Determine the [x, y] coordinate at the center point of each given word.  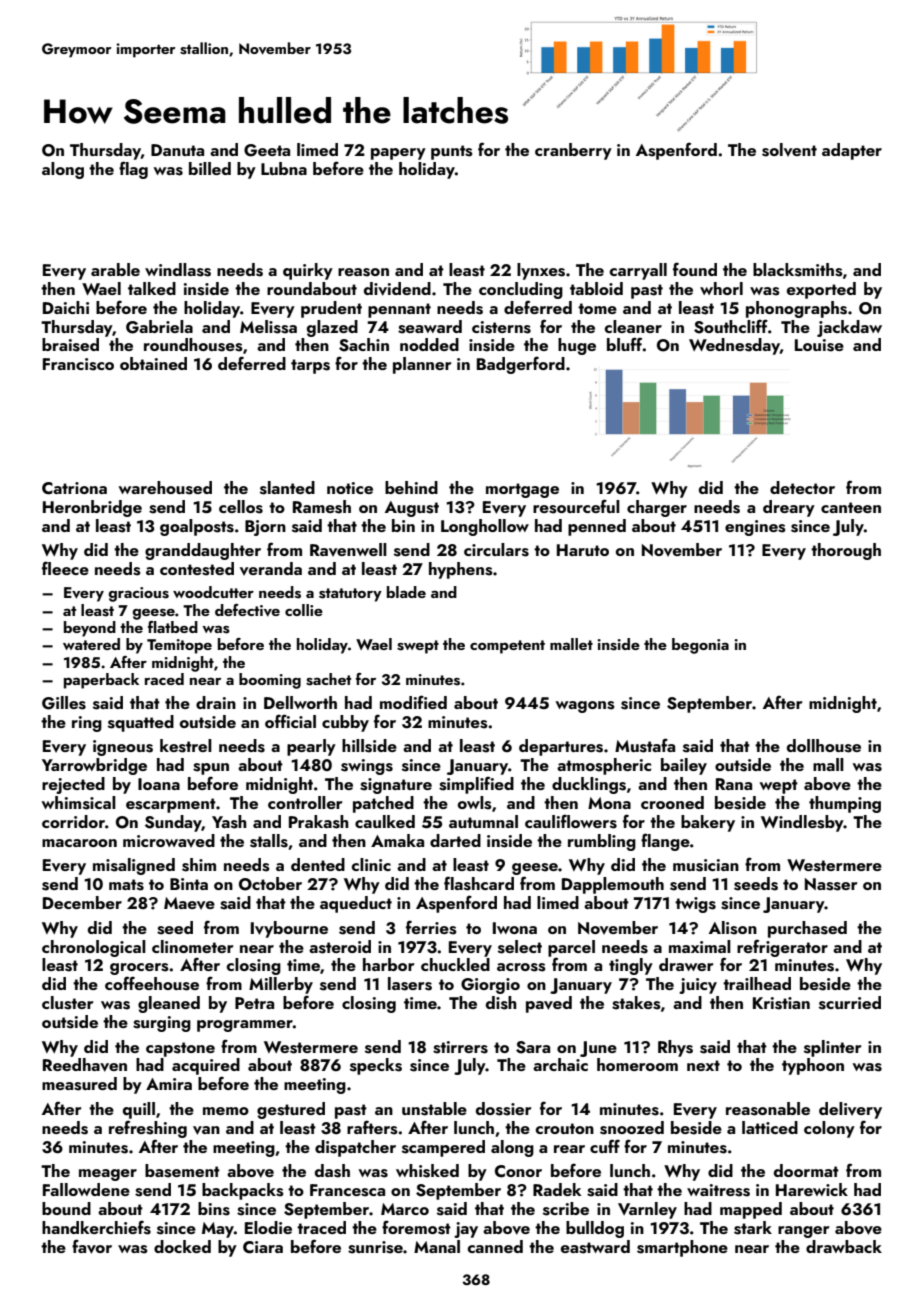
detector [802, 487]
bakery [708, 823]
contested [197, 569]
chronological [94, 948]
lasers [410, 984]
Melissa [268, 327]
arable [115, 269]
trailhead [757, 983]
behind [411, 487]
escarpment [171, 805]
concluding [521, 290]
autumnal [483, 821]
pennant [399, 310]
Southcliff [731, 326]
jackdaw [849, 328]
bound [66, 1208]
